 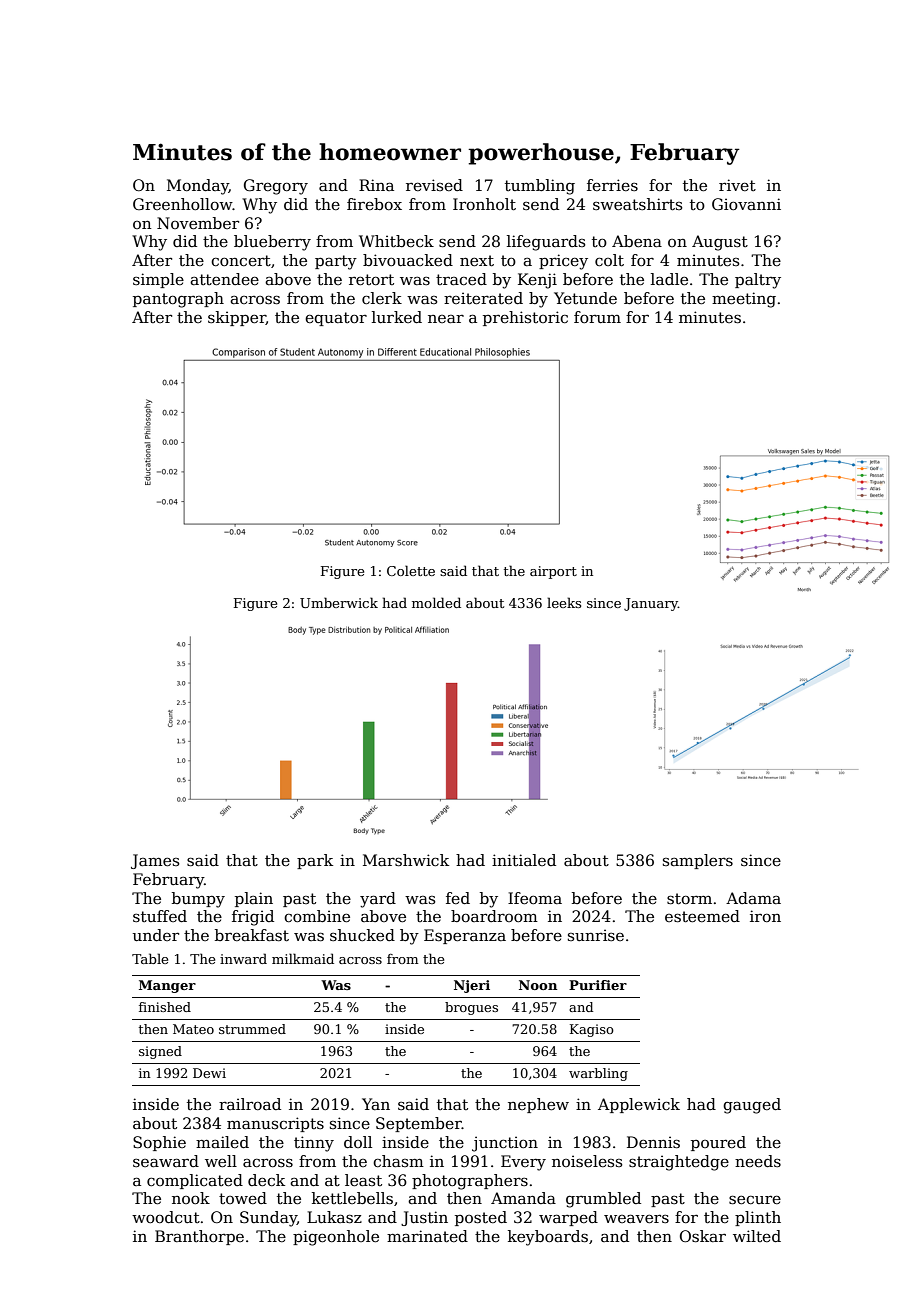 What do you see at coordinates (199, 1237) in the screenshot?
I see `Branthorpe` at bounding box center [199, 1237].
